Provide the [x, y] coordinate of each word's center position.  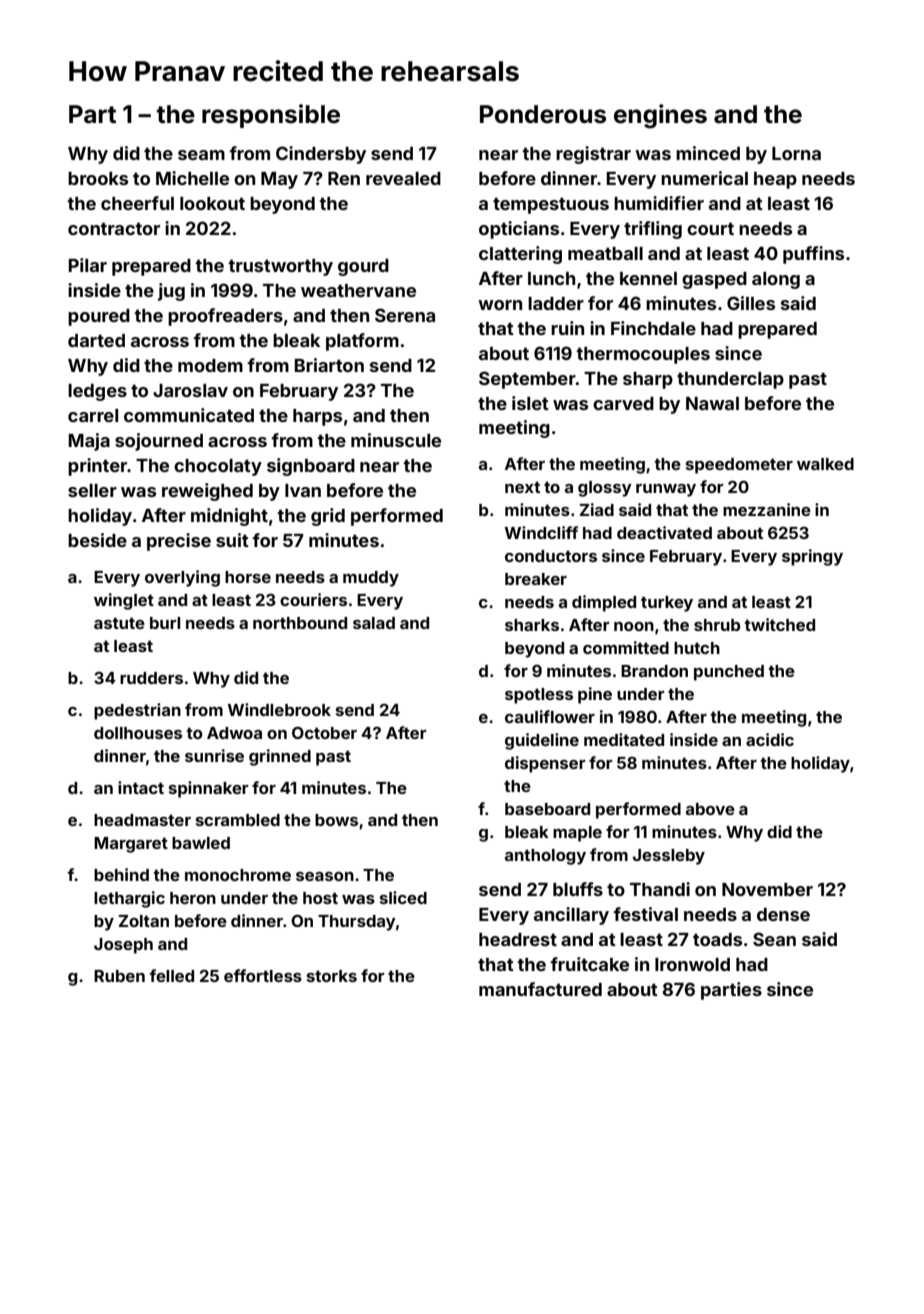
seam [201, 155]
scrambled [238, 820]
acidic [770, 739]
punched [729, 673]
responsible [271, 116]
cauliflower [550, 716]
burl [165, 623]
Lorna [796, 153]
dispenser [545, 764]
